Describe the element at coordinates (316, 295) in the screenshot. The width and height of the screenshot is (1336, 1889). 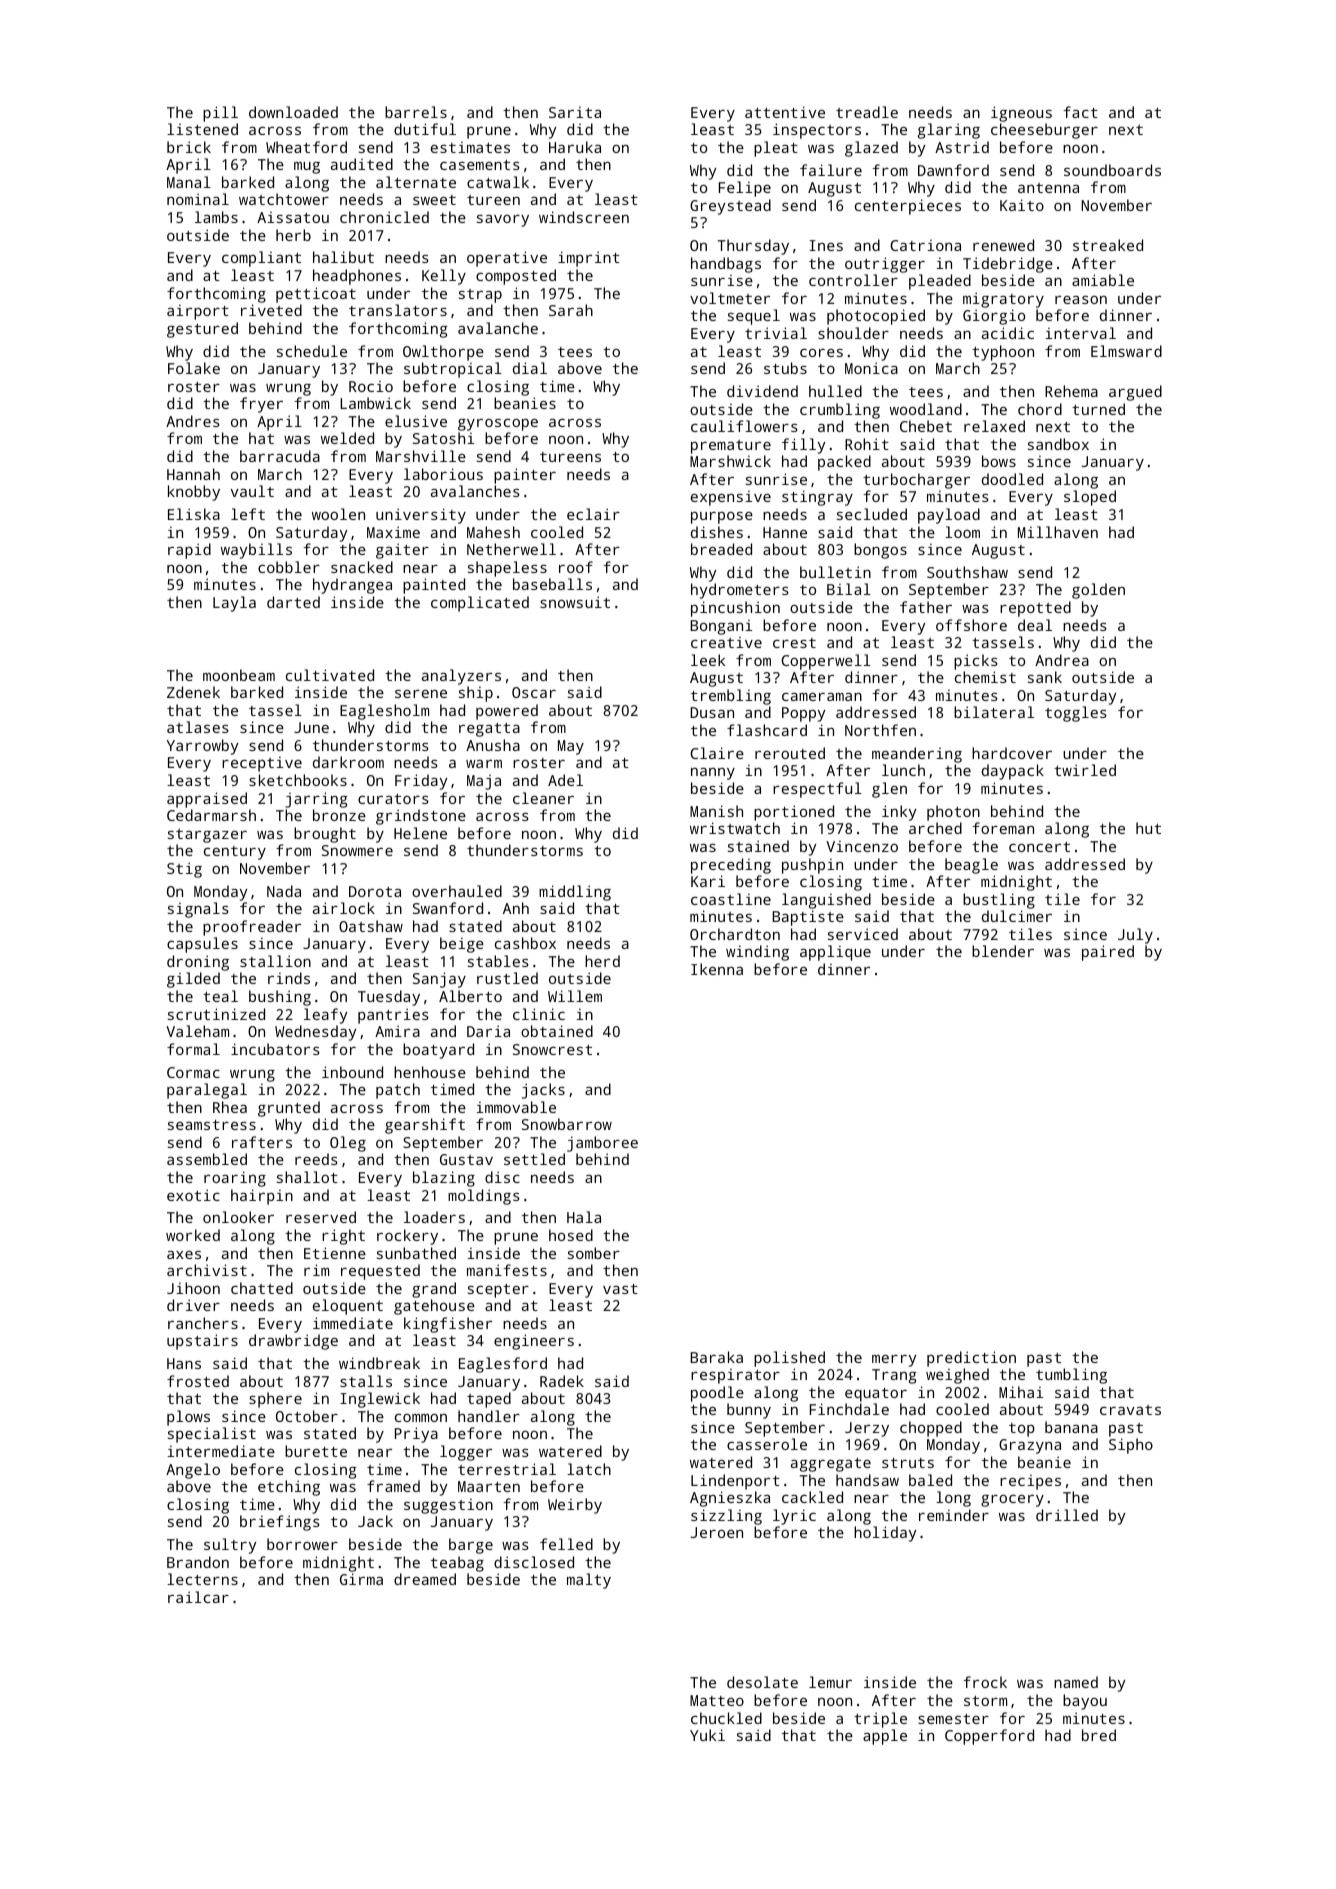
I see `petticoat` at that location.
